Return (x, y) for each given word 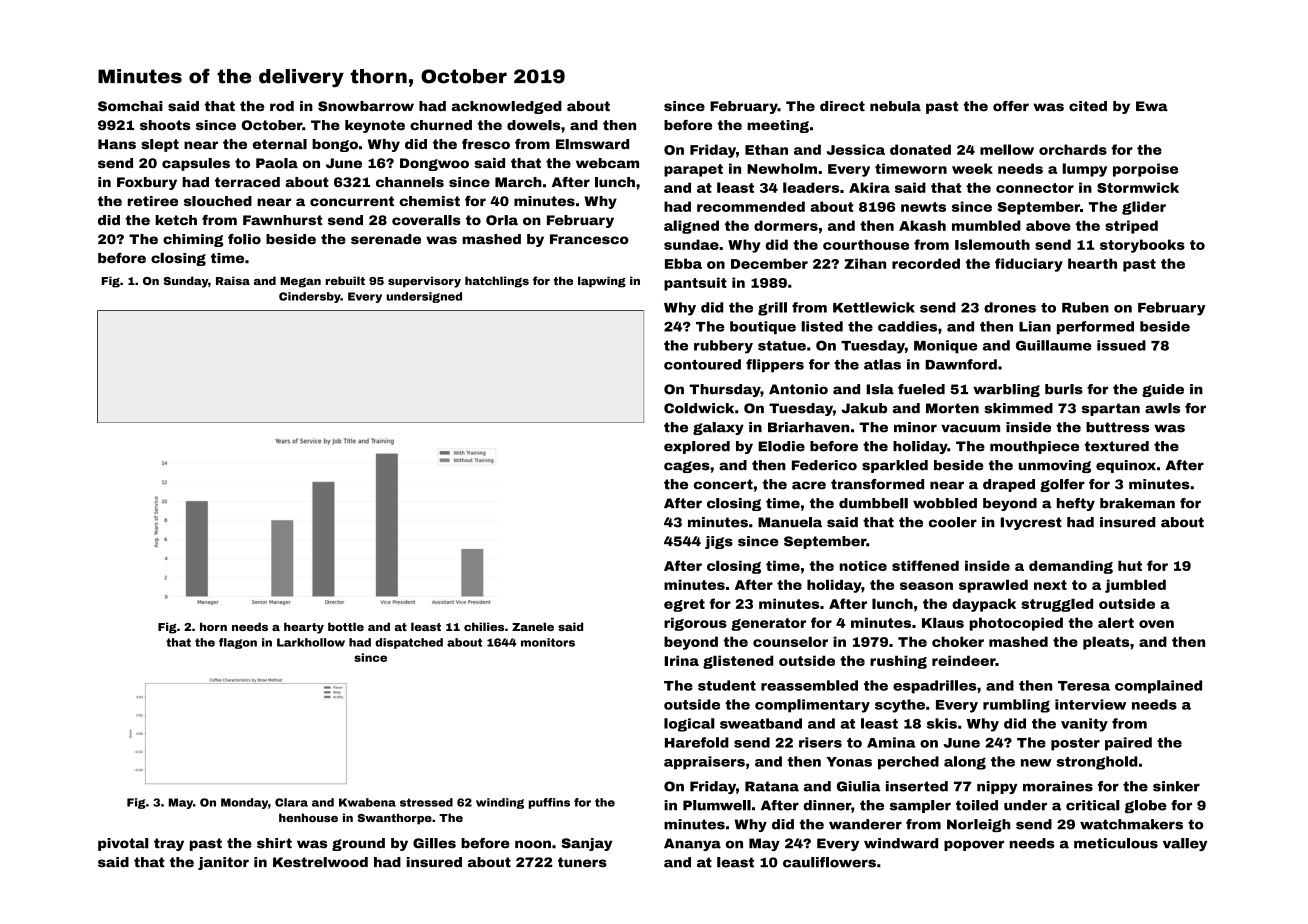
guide (1163, 390)
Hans (117, 144)
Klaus (943, 622)
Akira (869, 187)
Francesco (589, 239)
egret (684, 605)
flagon (238, 643)
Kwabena (367, 802)
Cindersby (310, 297)
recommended (751, 206)
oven (1156, 624)
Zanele (533, 626)
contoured (702, 364)
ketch (176, 220)
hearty (304, 628)
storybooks (1142, 246)
